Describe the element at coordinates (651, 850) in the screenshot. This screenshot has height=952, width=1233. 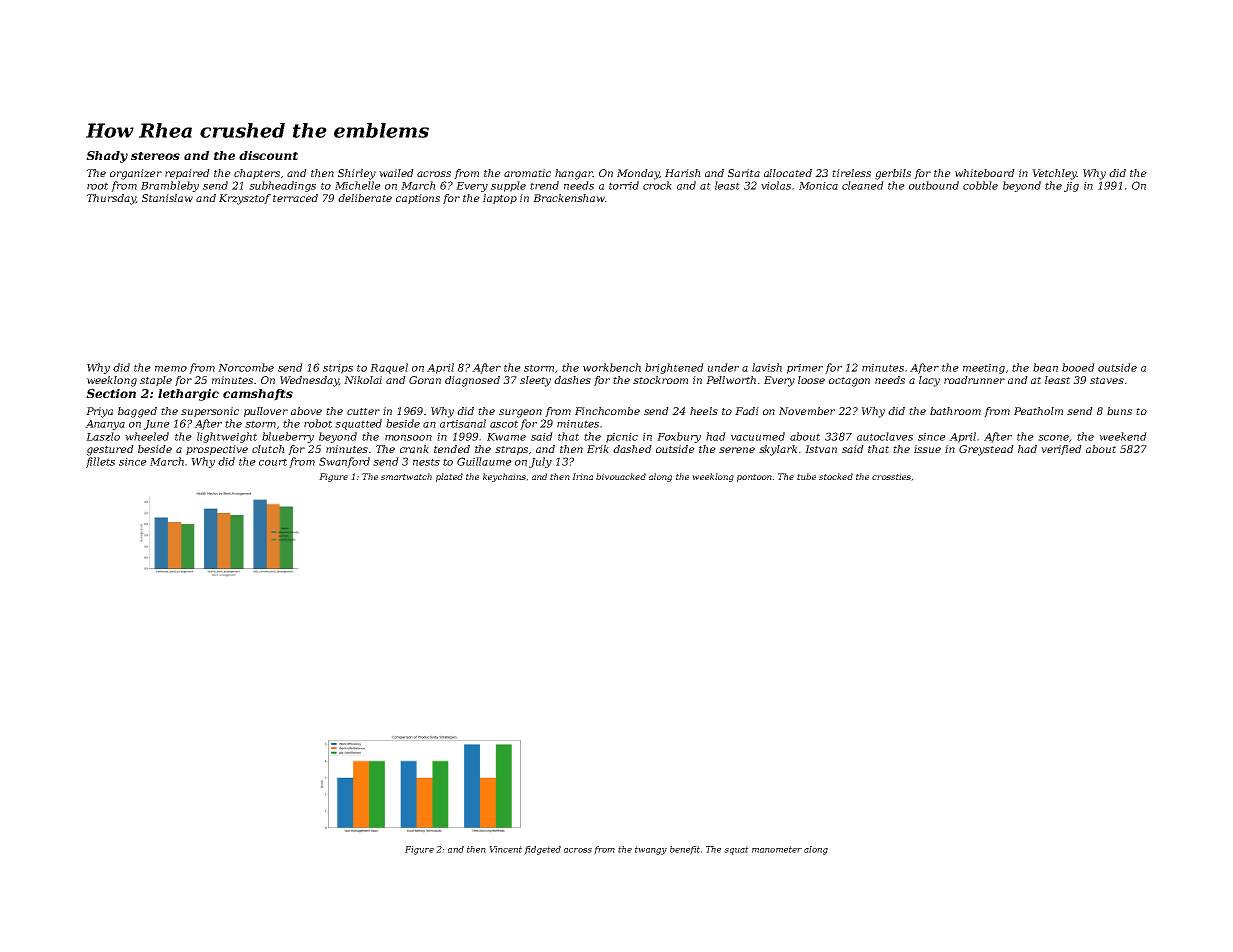
I see `twangy` at that location.
